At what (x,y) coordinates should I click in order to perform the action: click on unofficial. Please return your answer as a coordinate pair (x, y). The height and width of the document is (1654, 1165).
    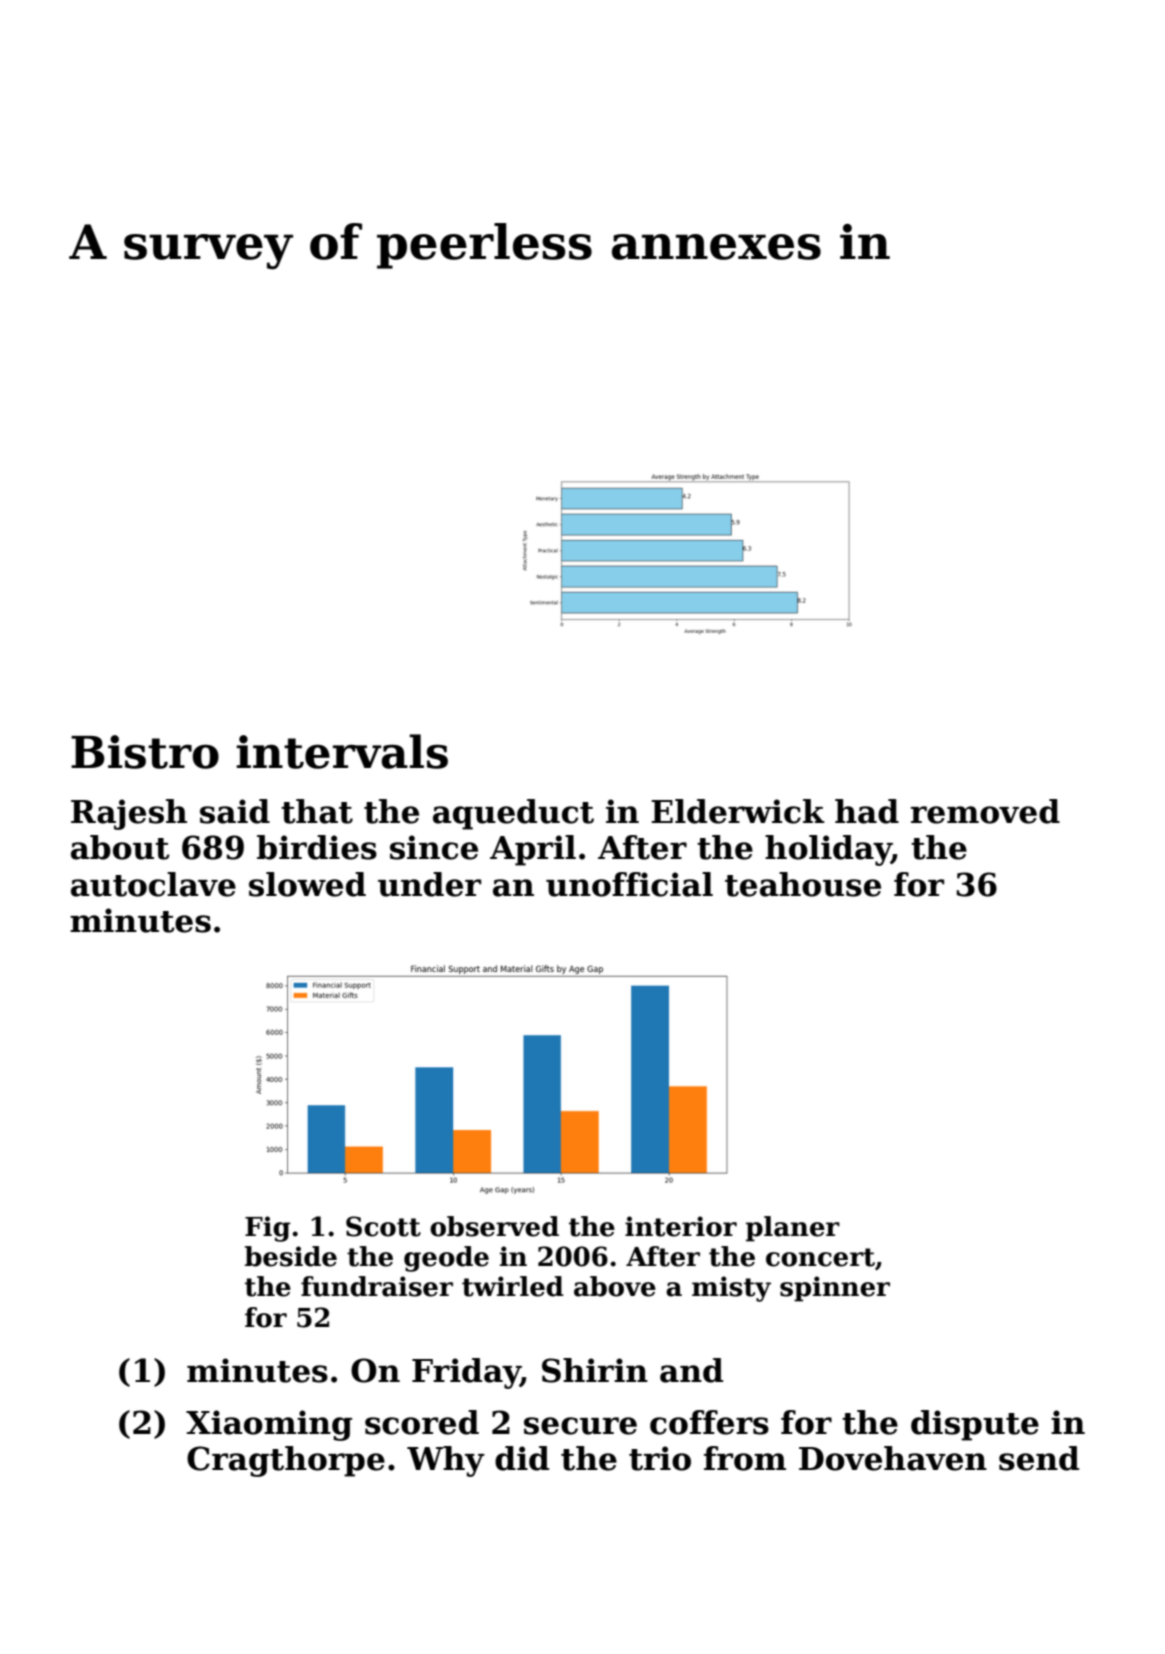
    Looking at the image, I should click on (629, 884).
